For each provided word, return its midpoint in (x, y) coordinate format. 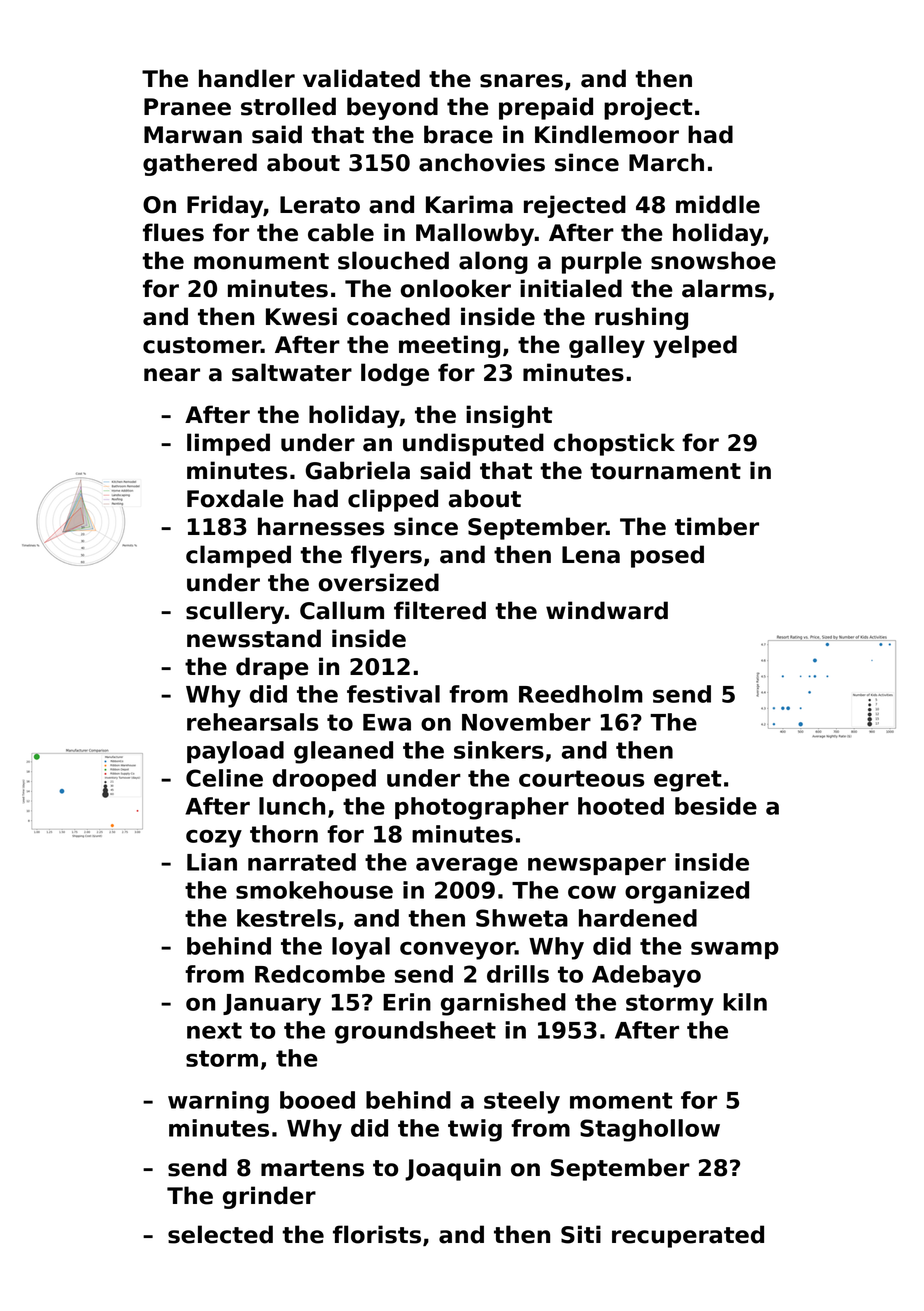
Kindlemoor (607, 134)
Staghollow (650, 1130)
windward (607, 610)
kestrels (286, 918)
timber (717, 526)
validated (361, 78)
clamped (238, 556)
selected (220, 1234)
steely (522, 1102)
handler (247, 78)
